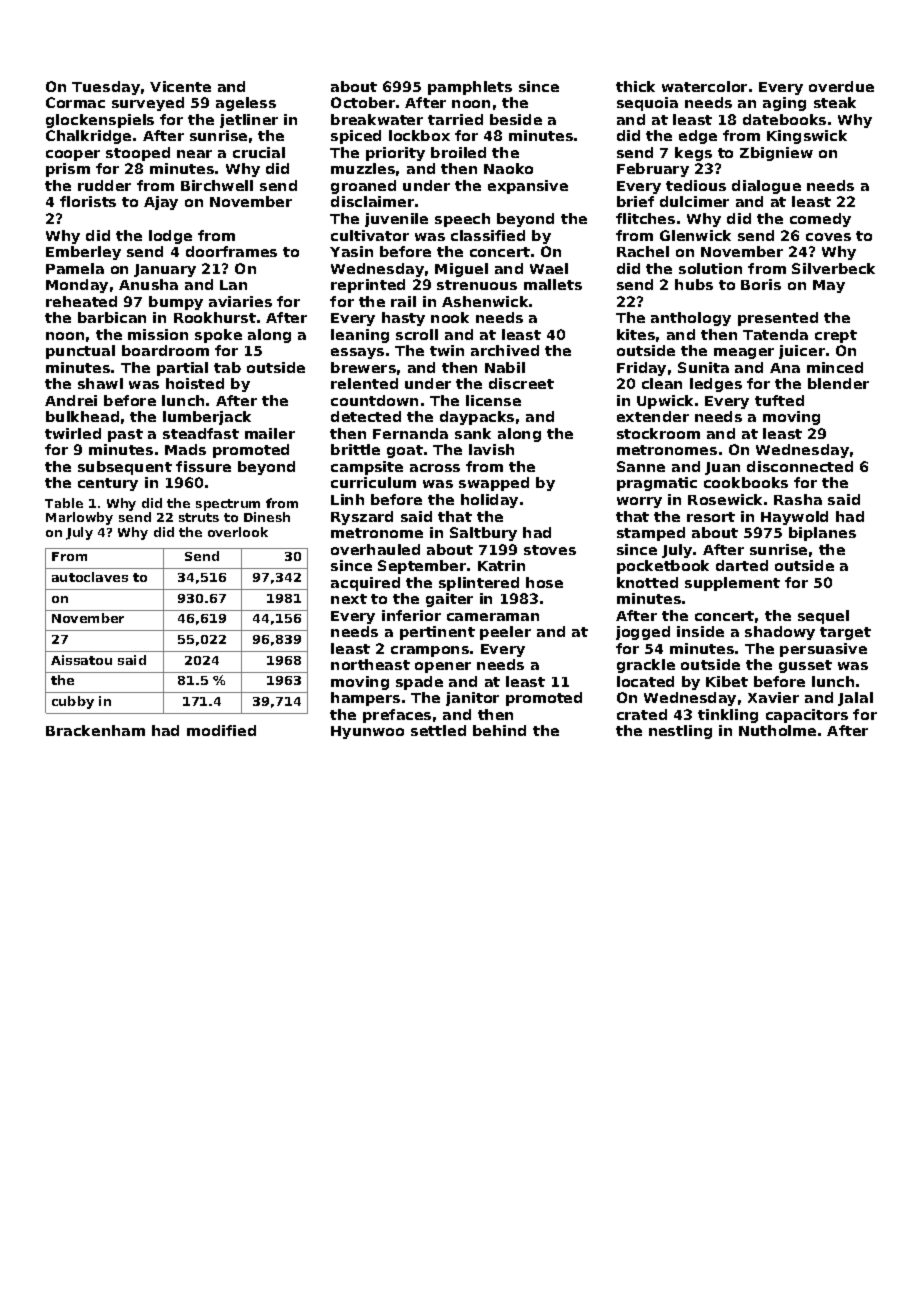  I want to click on Miguel, so click(461, 270).
